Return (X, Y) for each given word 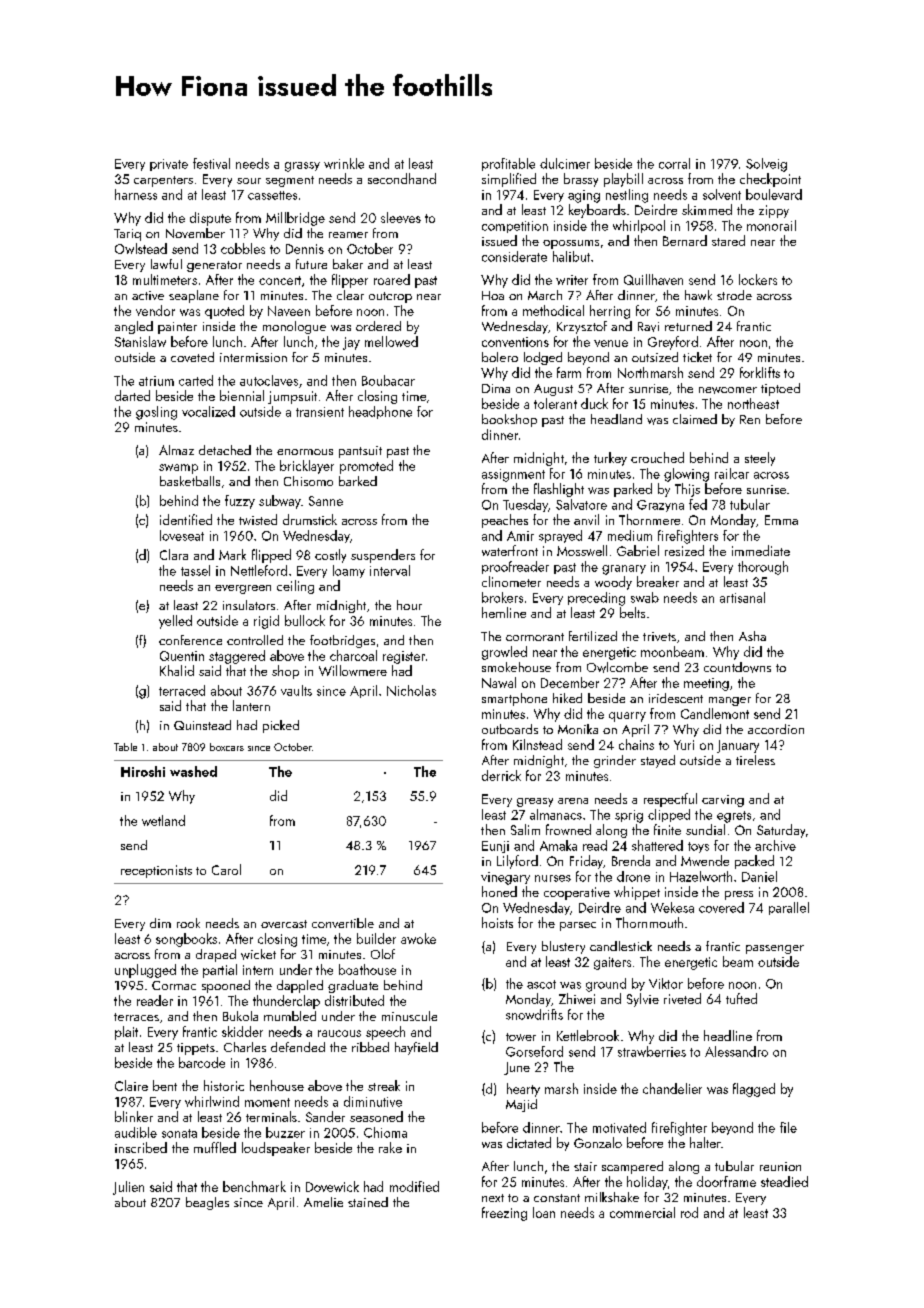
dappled (300, 986)
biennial (242, 395)
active (148, 295)
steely (760, 459)
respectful (670, 800)
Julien (128, 1188)
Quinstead (202, 725)
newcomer (728, 390)
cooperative (577, 893)
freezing (504, 1214)
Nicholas (411, 690)
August (553, 390)
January (738, 746)
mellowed (391, 341)
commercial (642, 1212)
